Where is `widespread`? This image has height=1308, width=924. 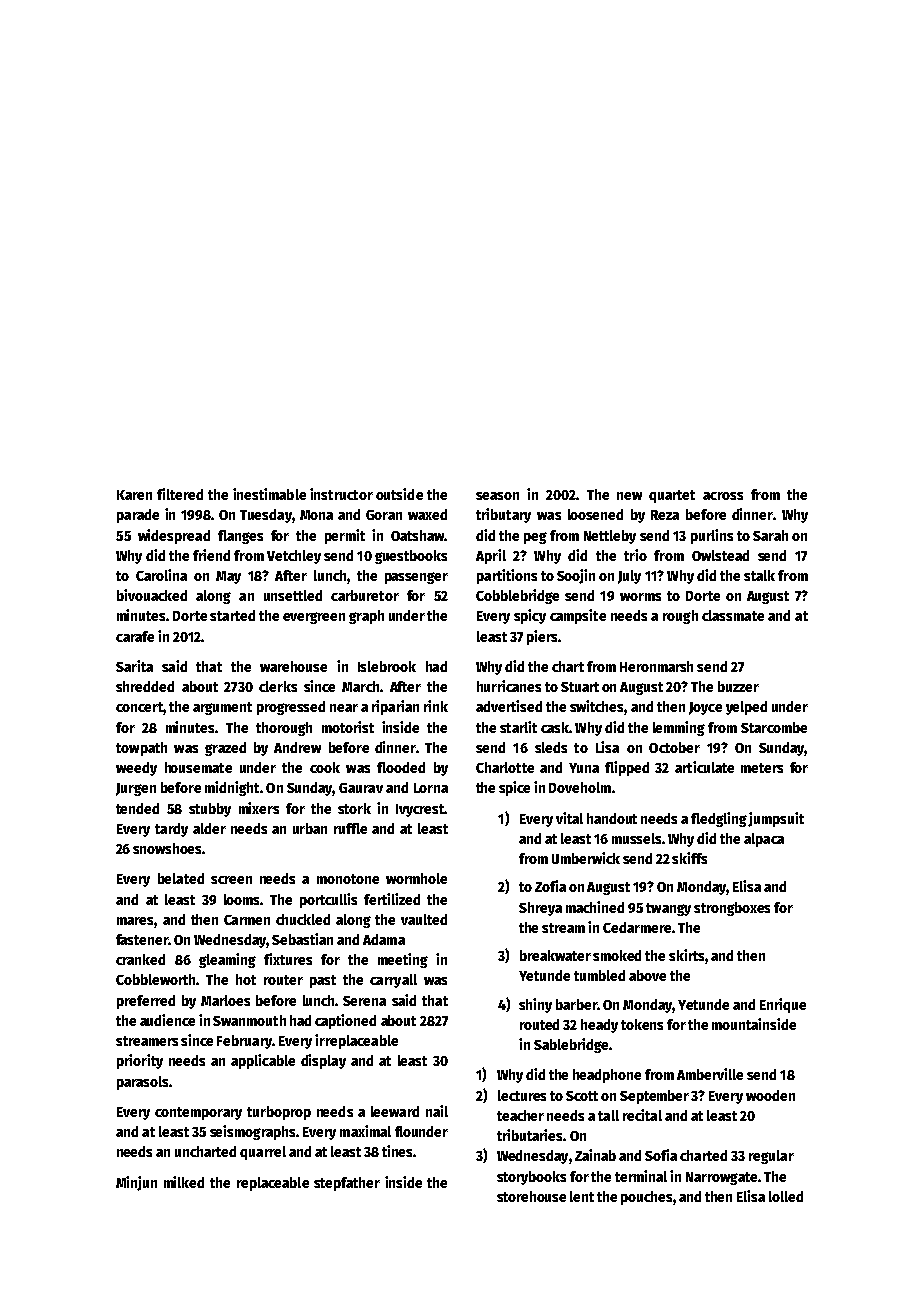 widespread is located at coordinates (174, 536).
